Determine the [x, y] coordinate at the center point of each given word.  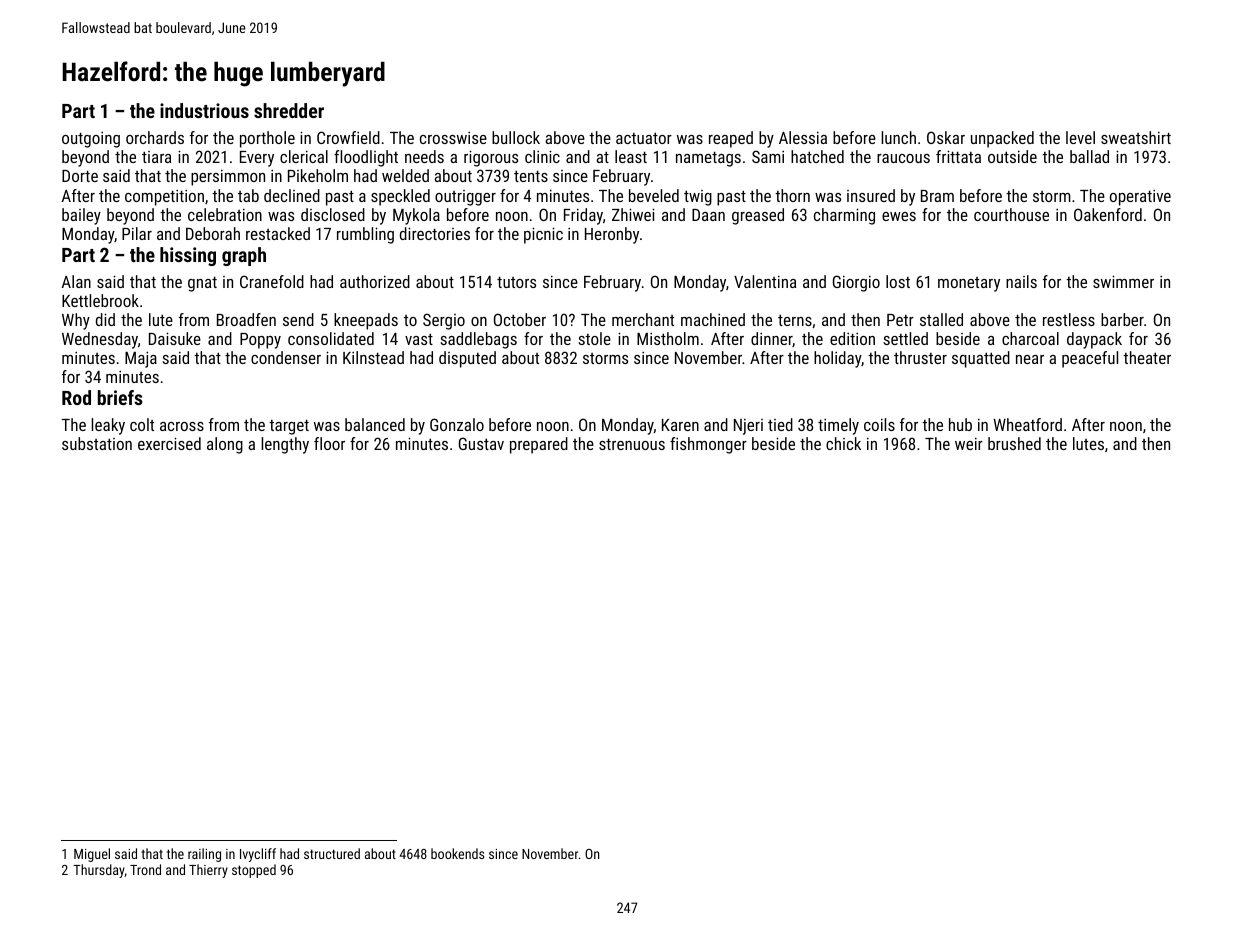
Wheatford [1027, 424]
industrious [204, 110]
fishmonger [708, 445]
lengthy [285, 445]
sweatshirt [1136, 137]
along [225, 445]
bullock [516, 137]
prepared [539, 445]
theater [1147, 357]
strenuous [632, 444]
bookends [457, 853]
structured [332, 853]
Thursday [99, 871]
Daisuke [175, 338]
